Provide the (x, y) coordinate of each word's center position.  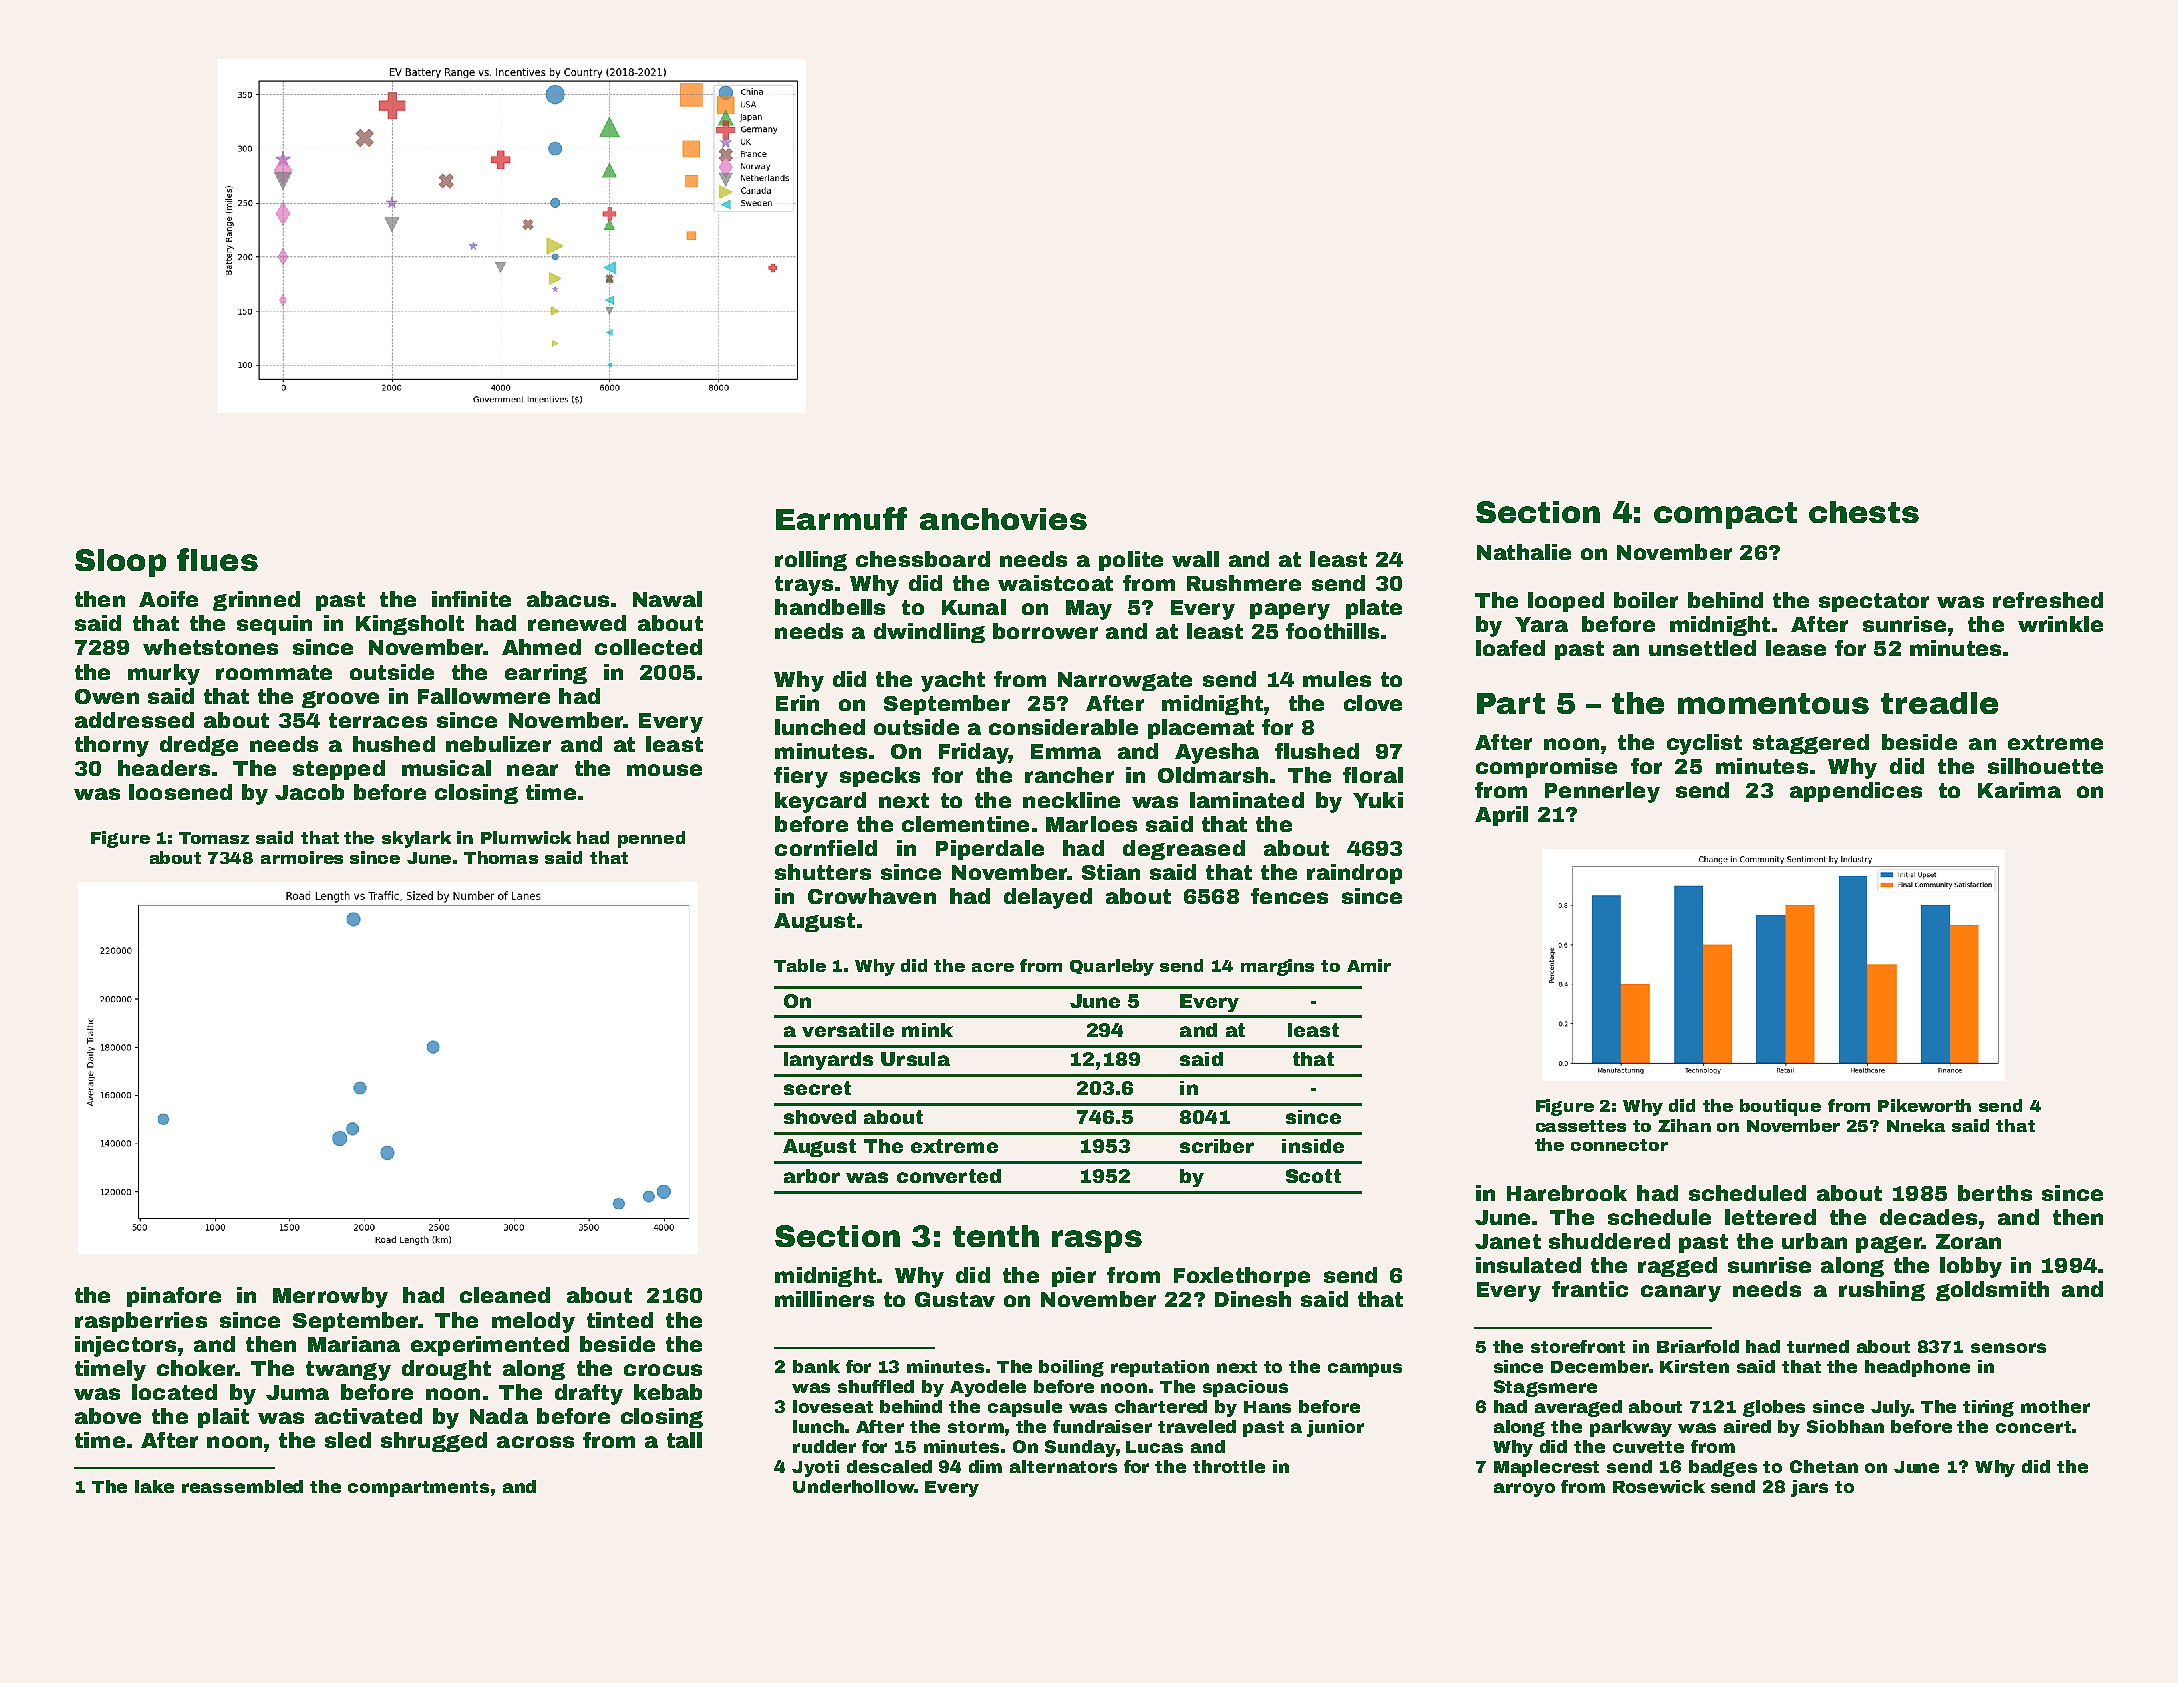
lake (154, 1486)
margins (1277, 967)
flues (217, 559)
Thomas (501, 857)
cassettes (1581, 1126)
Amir (1369, 965)
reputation (1160, 1368)
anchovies (1003, 519)
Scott (1313, 1176)
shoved (820, 1117)
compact (1725, 515)
